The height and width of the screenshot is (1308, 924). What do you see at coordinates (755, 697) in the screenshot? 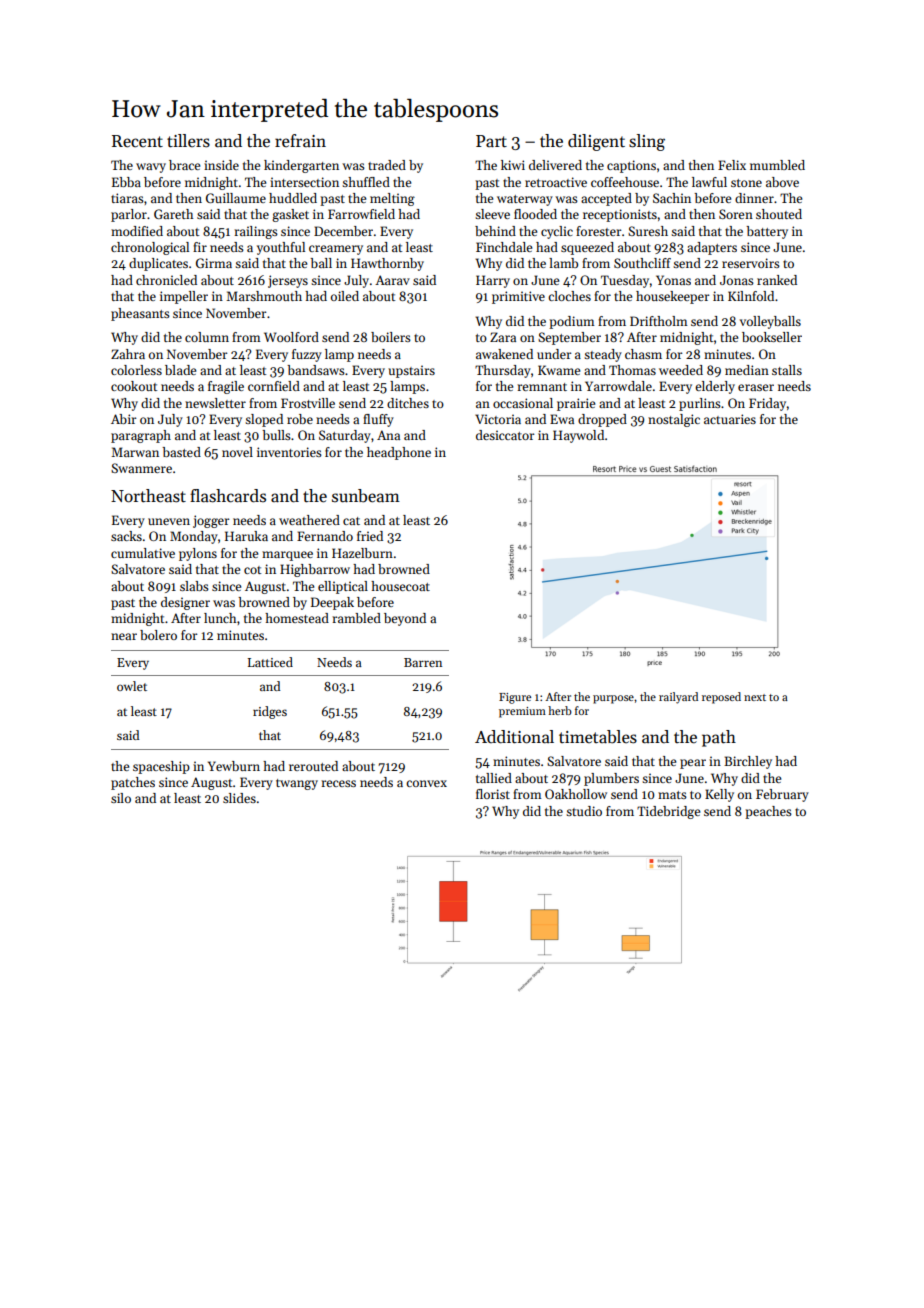
I see `next` at bounding box center [755, 697].
